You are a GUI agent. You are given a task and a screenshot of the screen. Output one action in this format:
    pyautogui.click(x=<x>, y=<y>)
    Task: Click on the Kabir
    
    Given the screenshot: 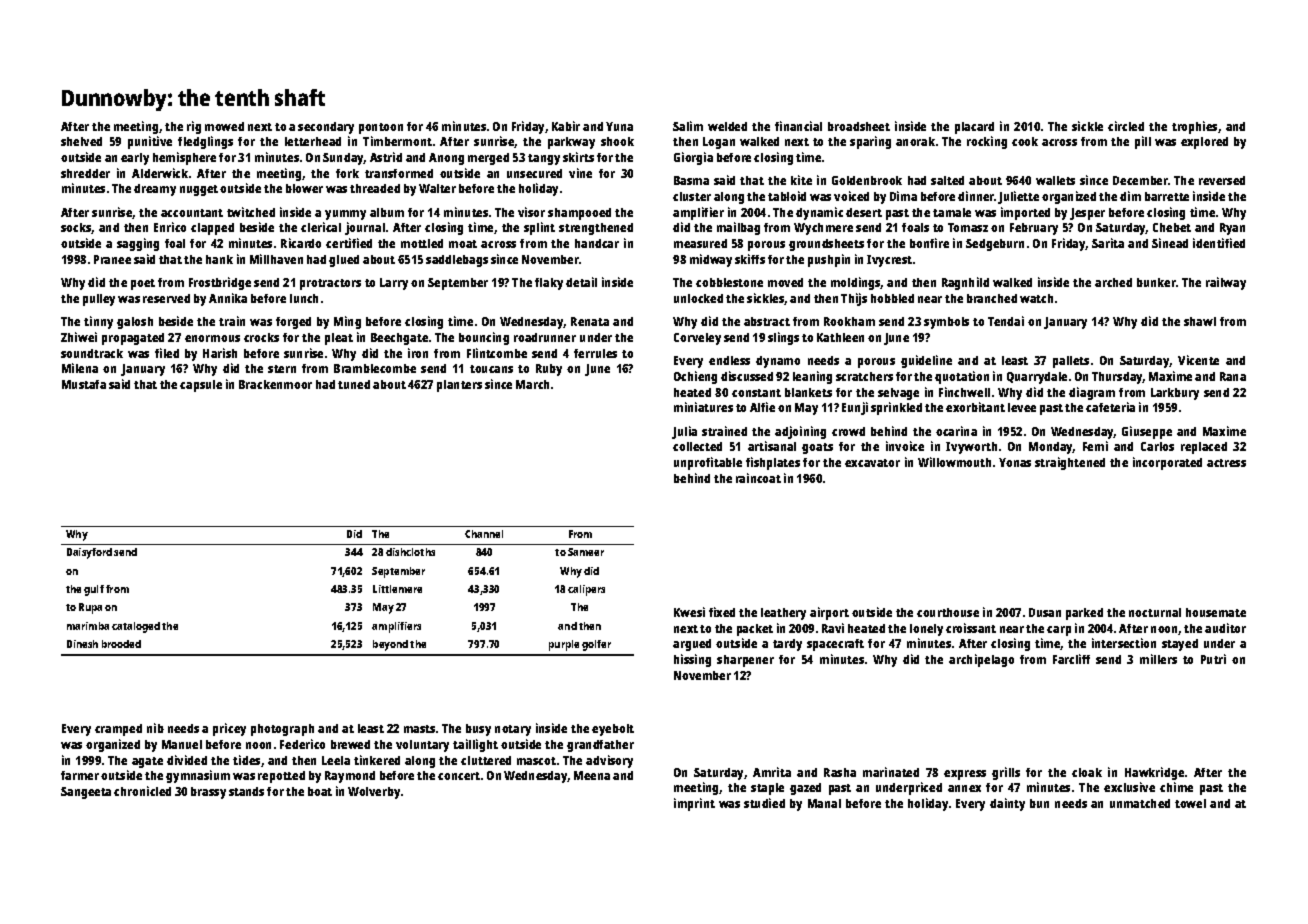 What is the action you would take?
    pyautogui.click(x=566, y=126)
